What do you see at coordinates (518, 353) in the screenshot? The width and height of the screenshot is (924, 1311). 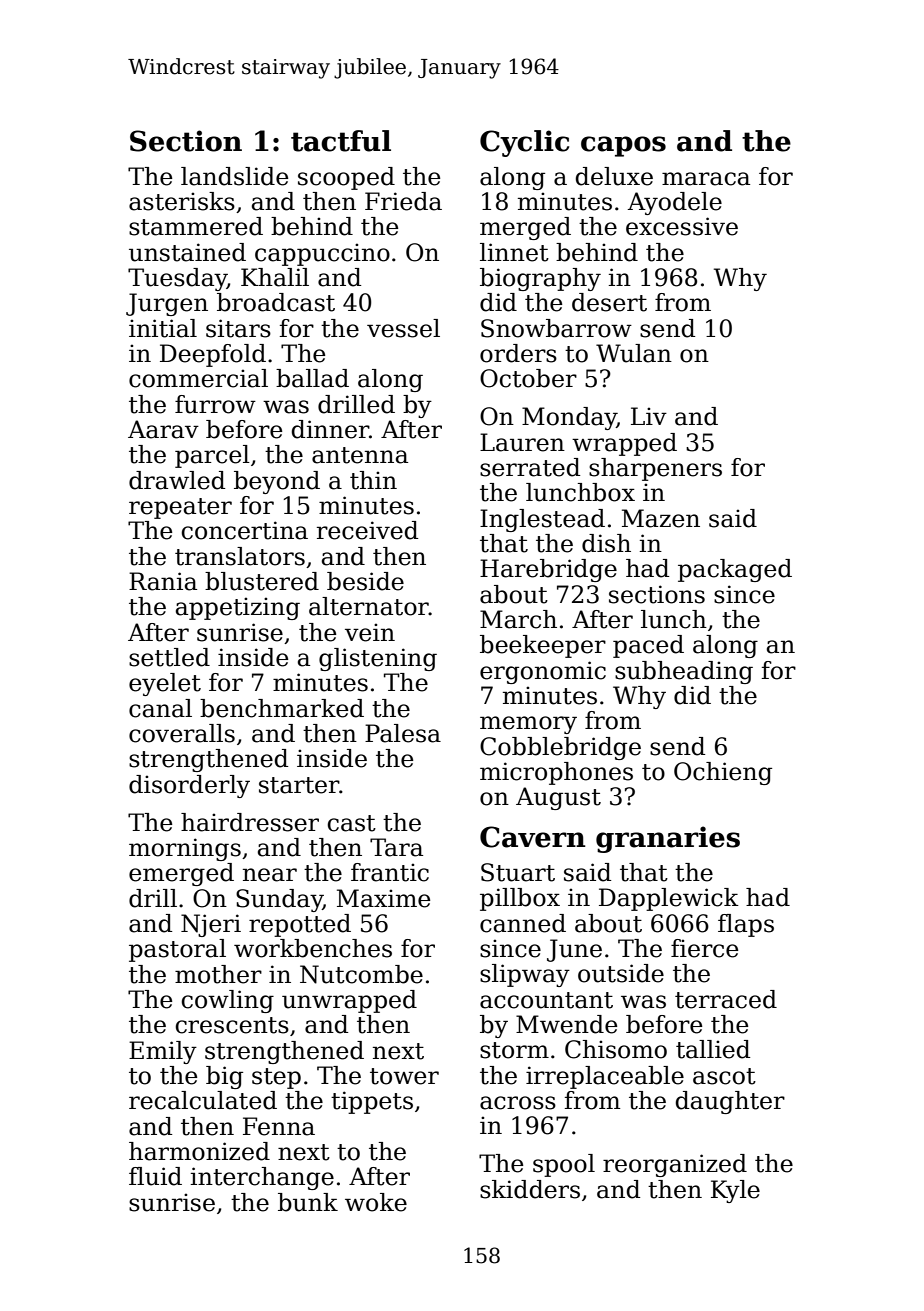 I see `orders` at bounding box center [518, 353].
